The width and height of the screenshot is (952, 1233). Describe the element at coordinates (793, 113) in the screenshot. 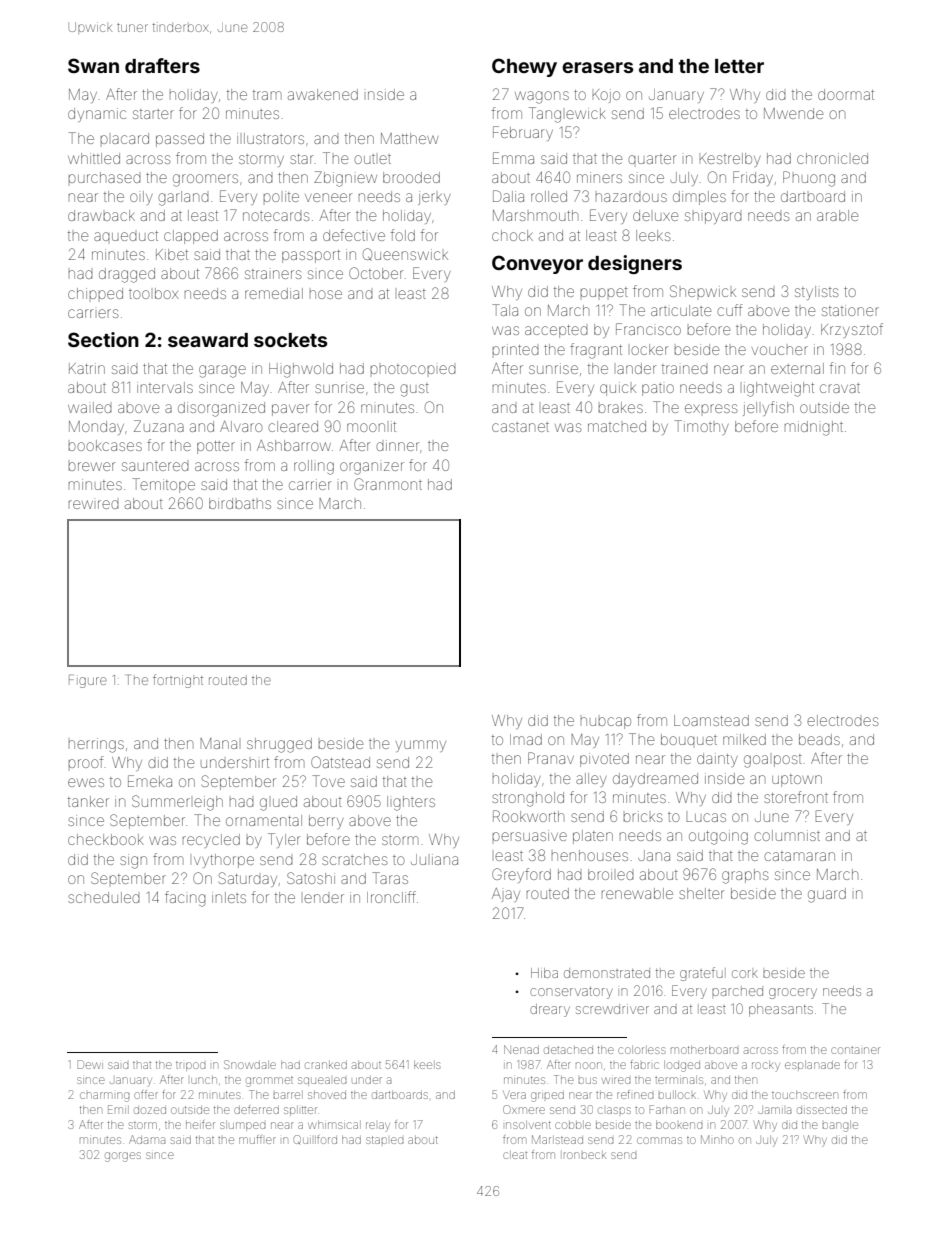

I see `Mwende` at that location.
